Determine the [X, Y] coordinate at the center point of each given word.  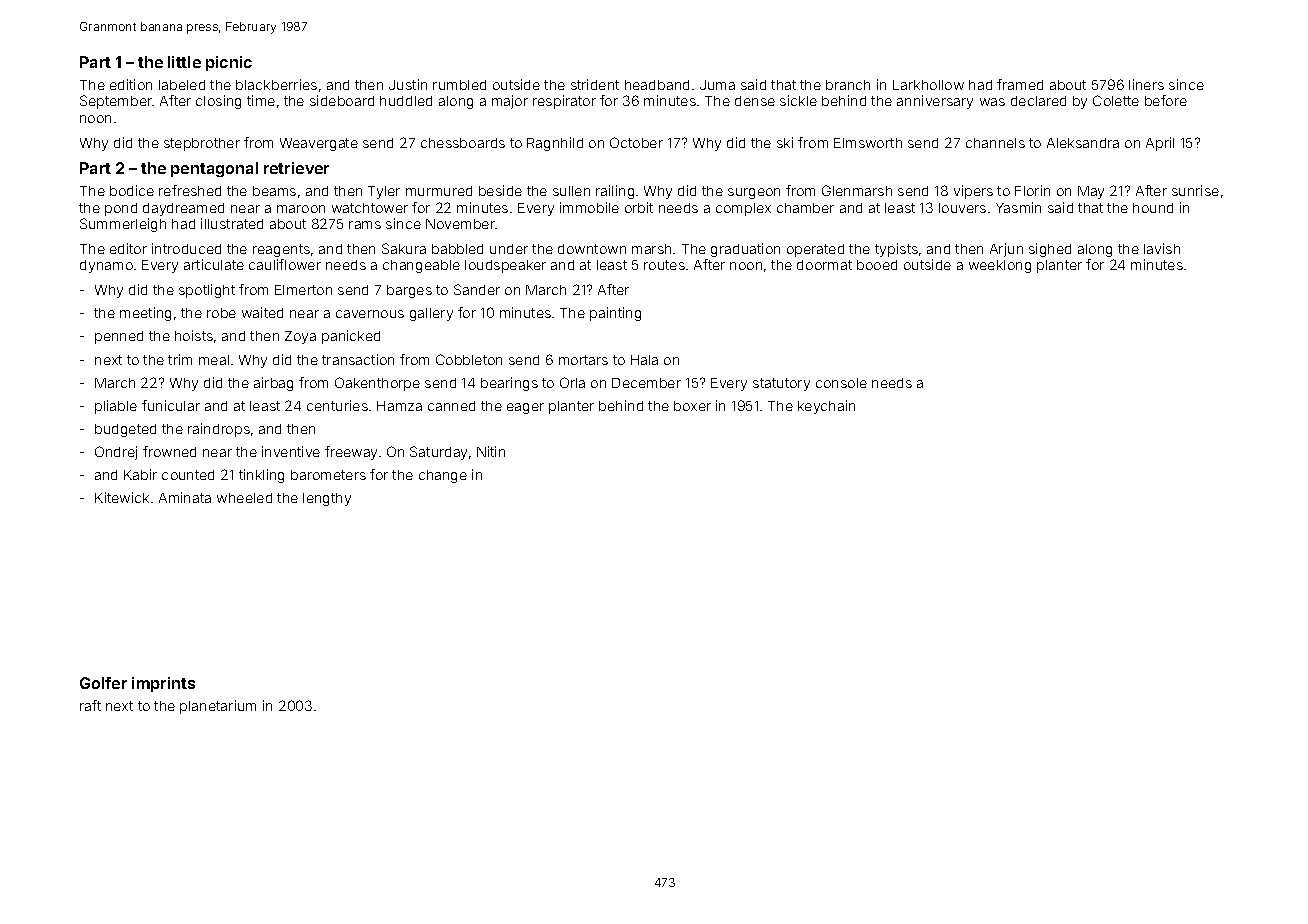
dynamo [106, 266]
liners [1146, 84]
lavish [1162, 248]
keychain [826, 407]
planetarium [218, 707]
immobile [589, 207]
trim [180, 359]
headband [657, 85]
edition [131, 84]
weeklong [1000, 266]
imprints [163, 684]
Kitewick [122, 497]
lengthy [327, 499]
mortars [583, 360]
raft [90, 705]
